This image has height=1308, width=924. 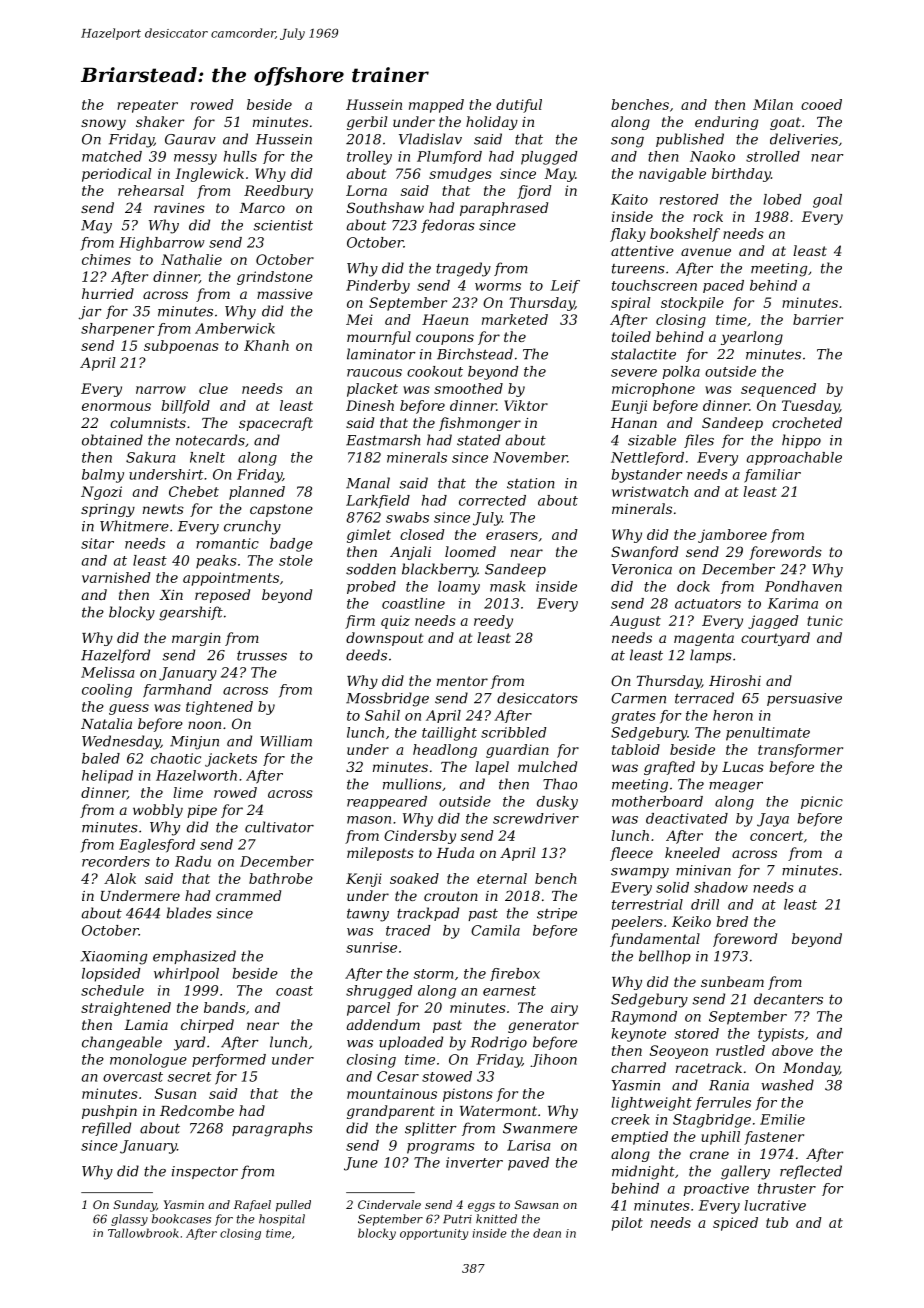 I want to click on microphone, so click(x=653, y=390).
